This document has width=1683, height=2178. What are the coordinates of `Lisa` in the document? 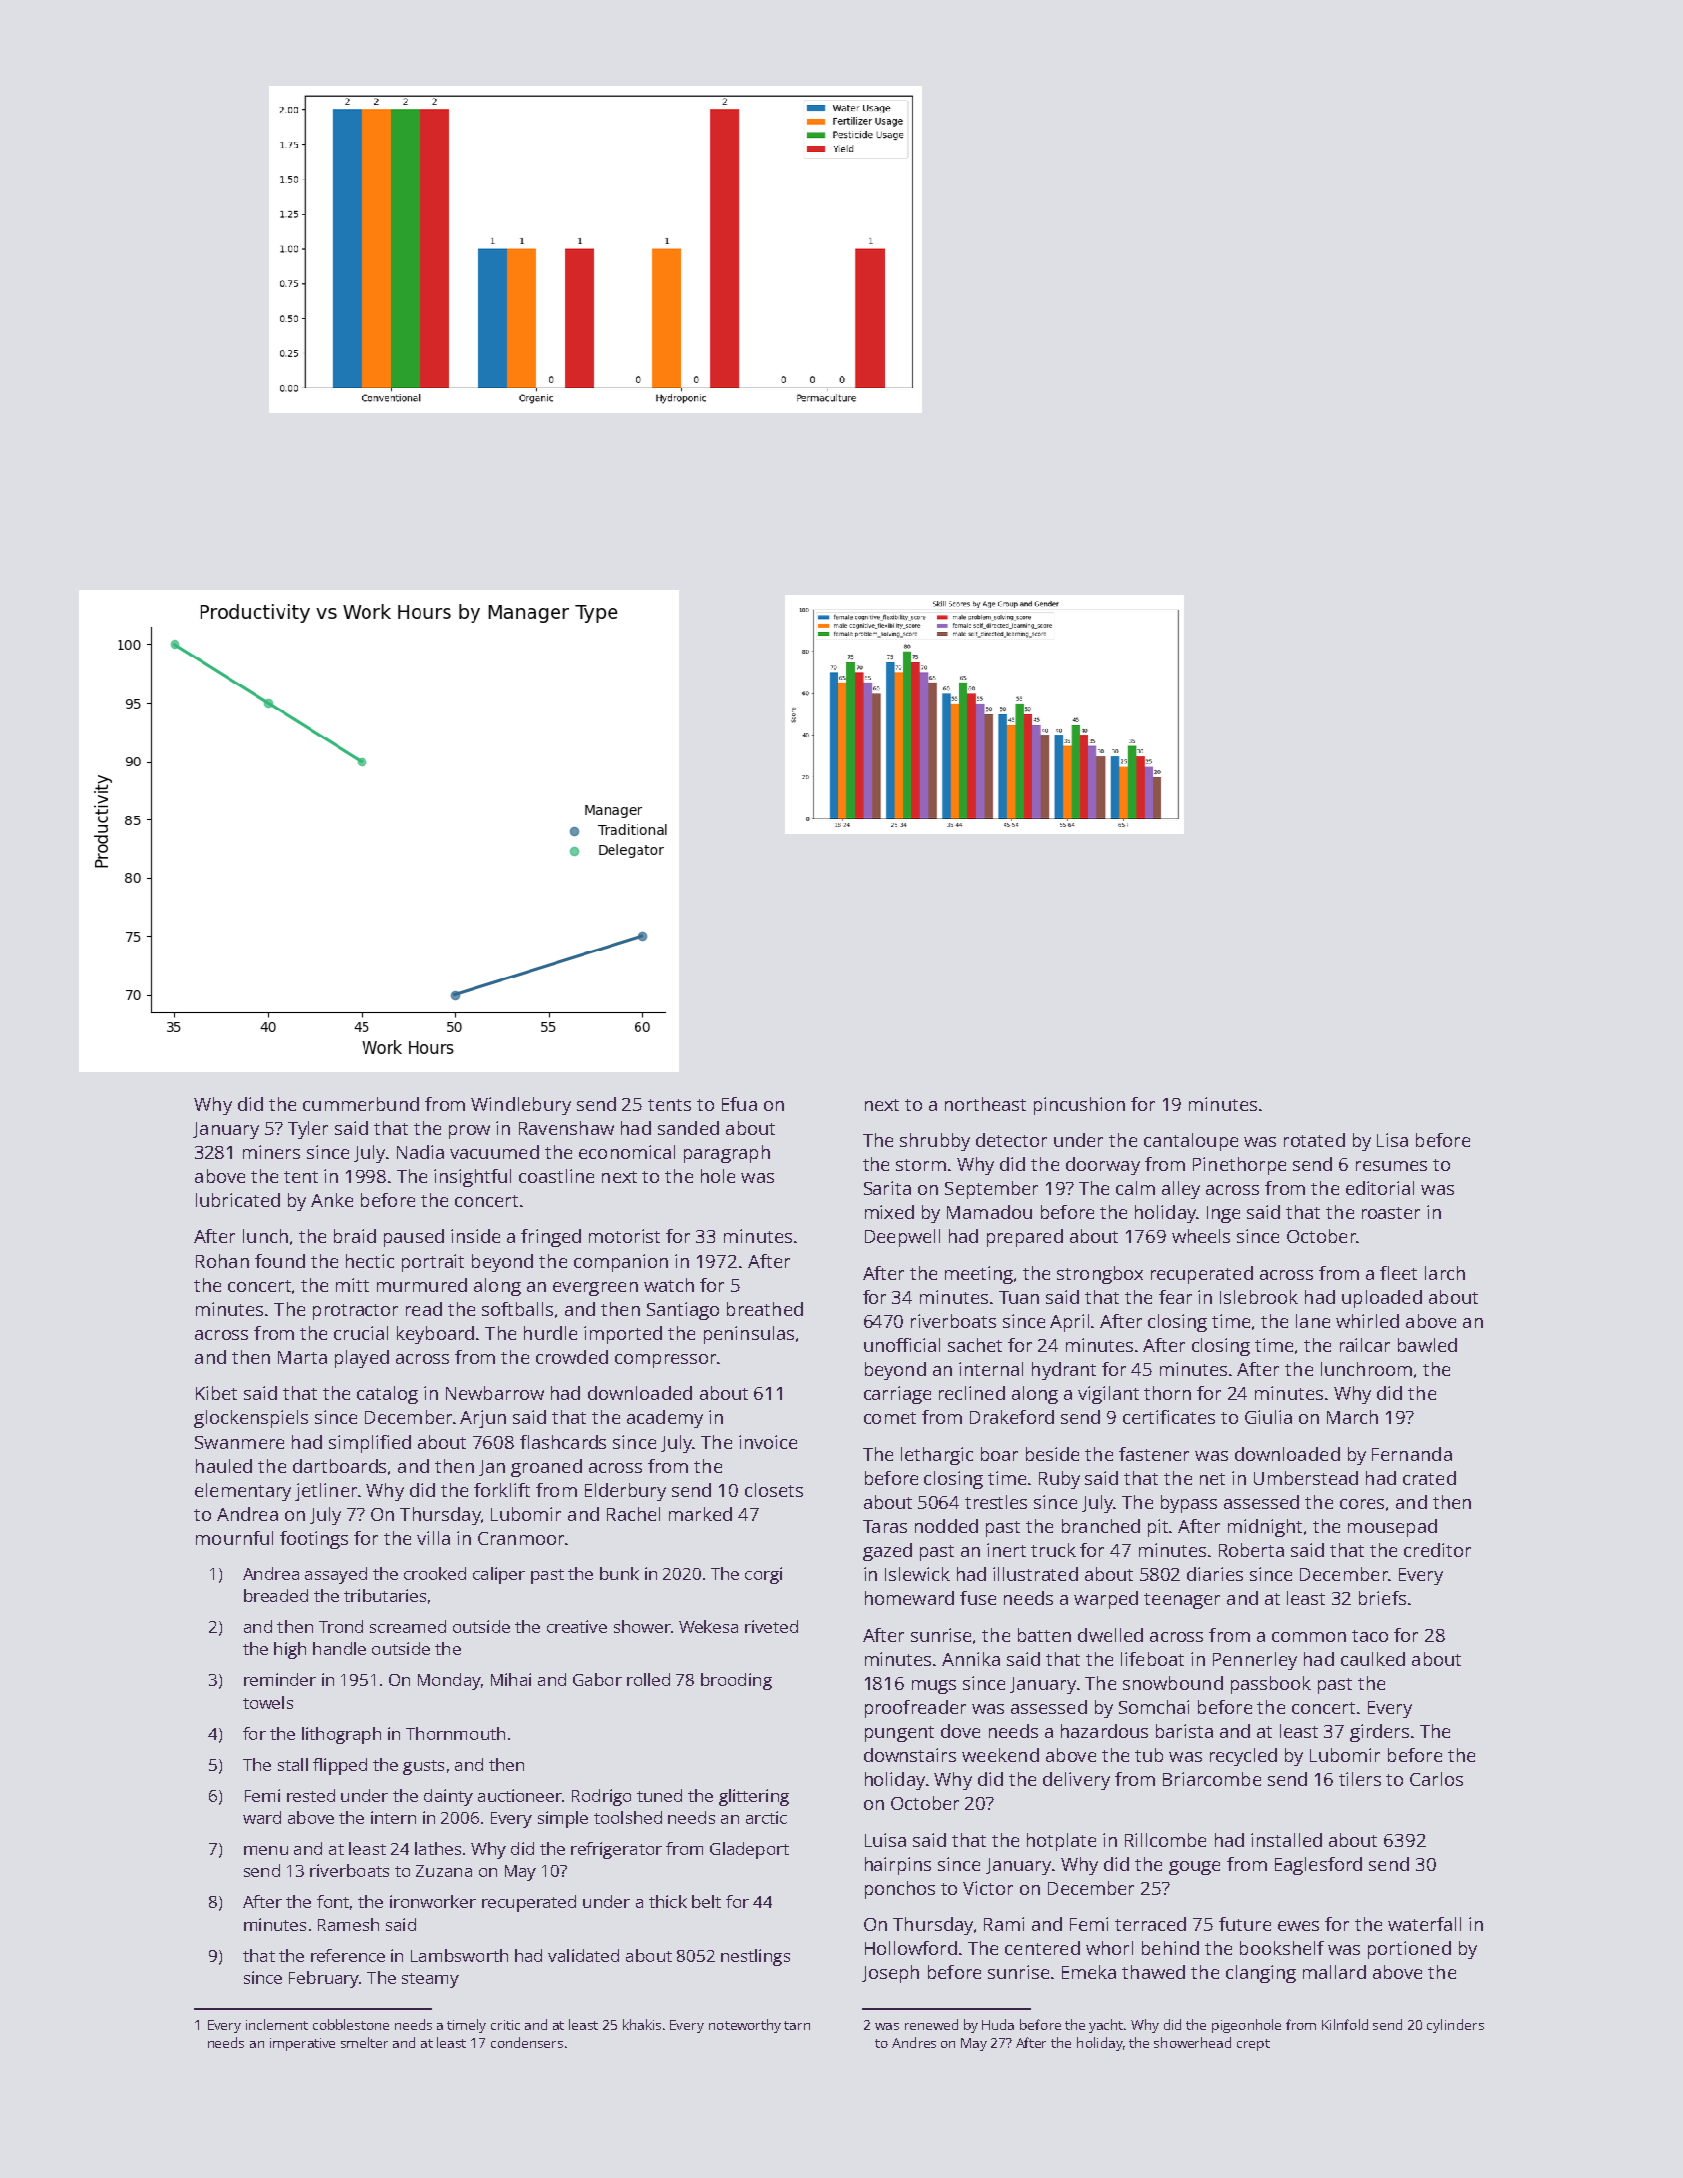 It's located at (1392, 1140).
